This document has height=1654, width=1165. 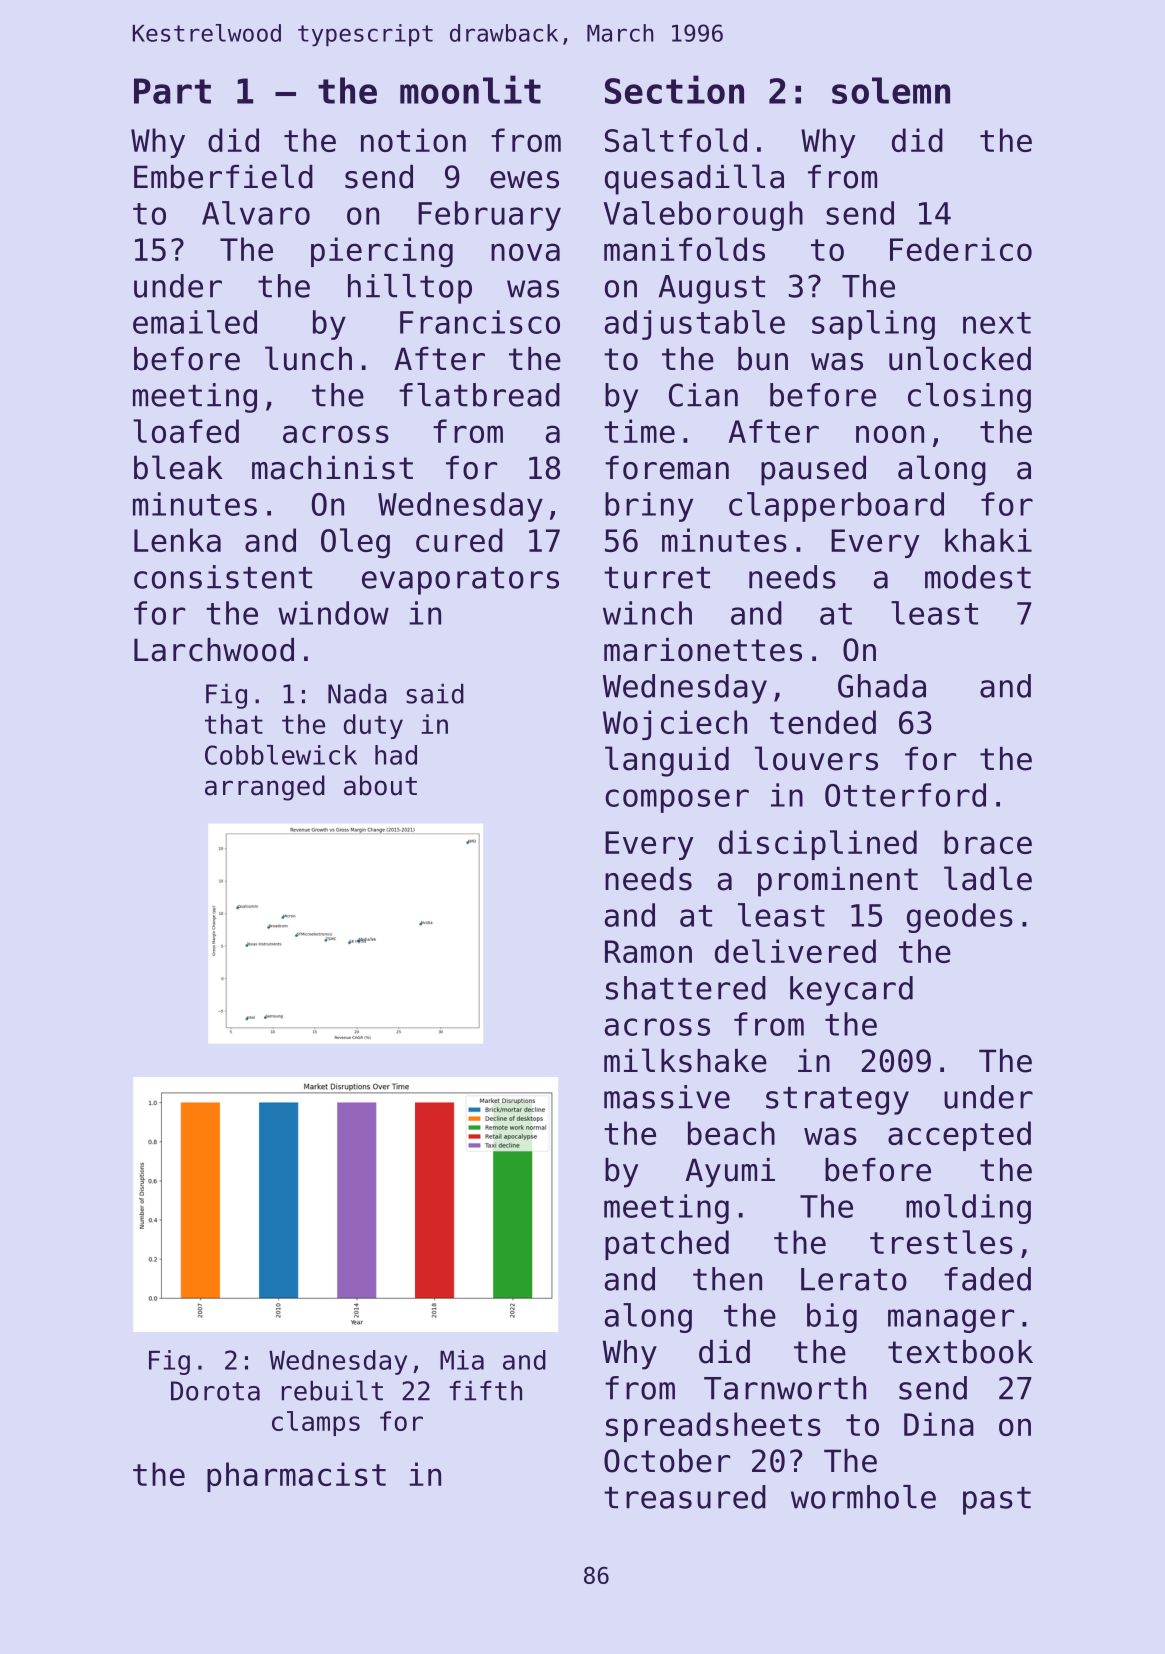 I want to click on wormhole, so click(x=863, y=1497).
